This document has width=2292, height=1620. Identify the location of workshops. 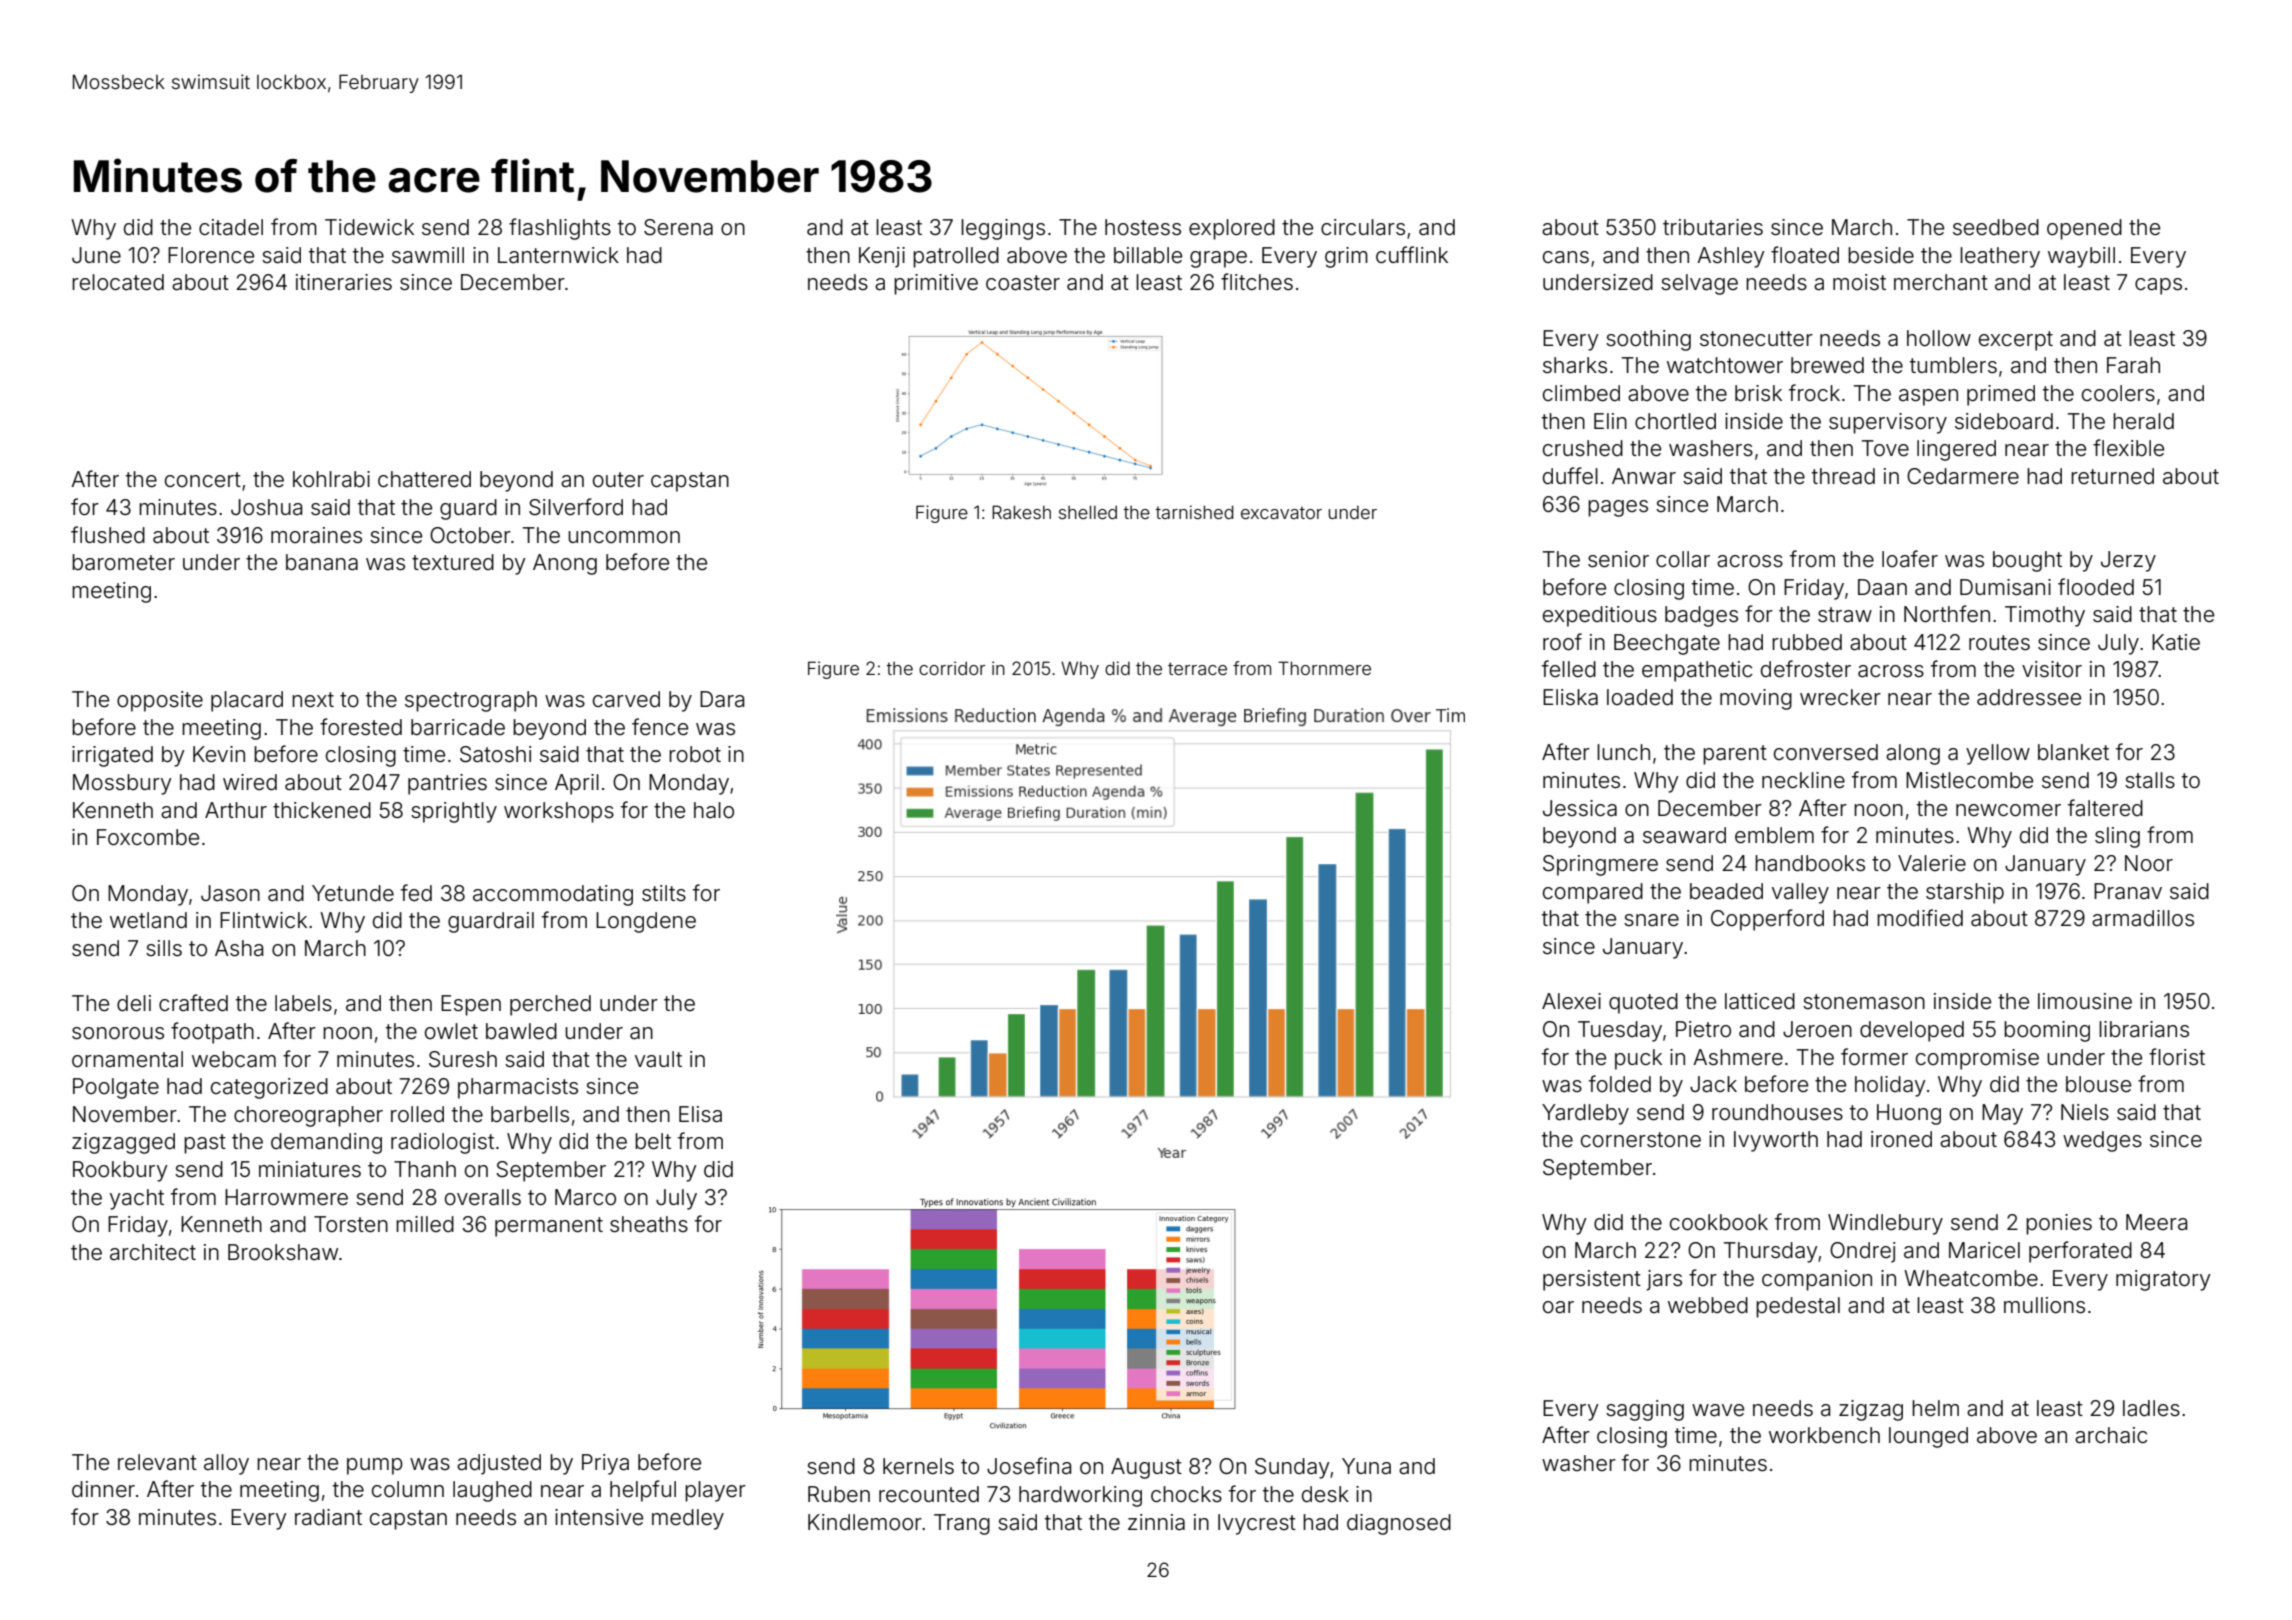
(559, 812).
